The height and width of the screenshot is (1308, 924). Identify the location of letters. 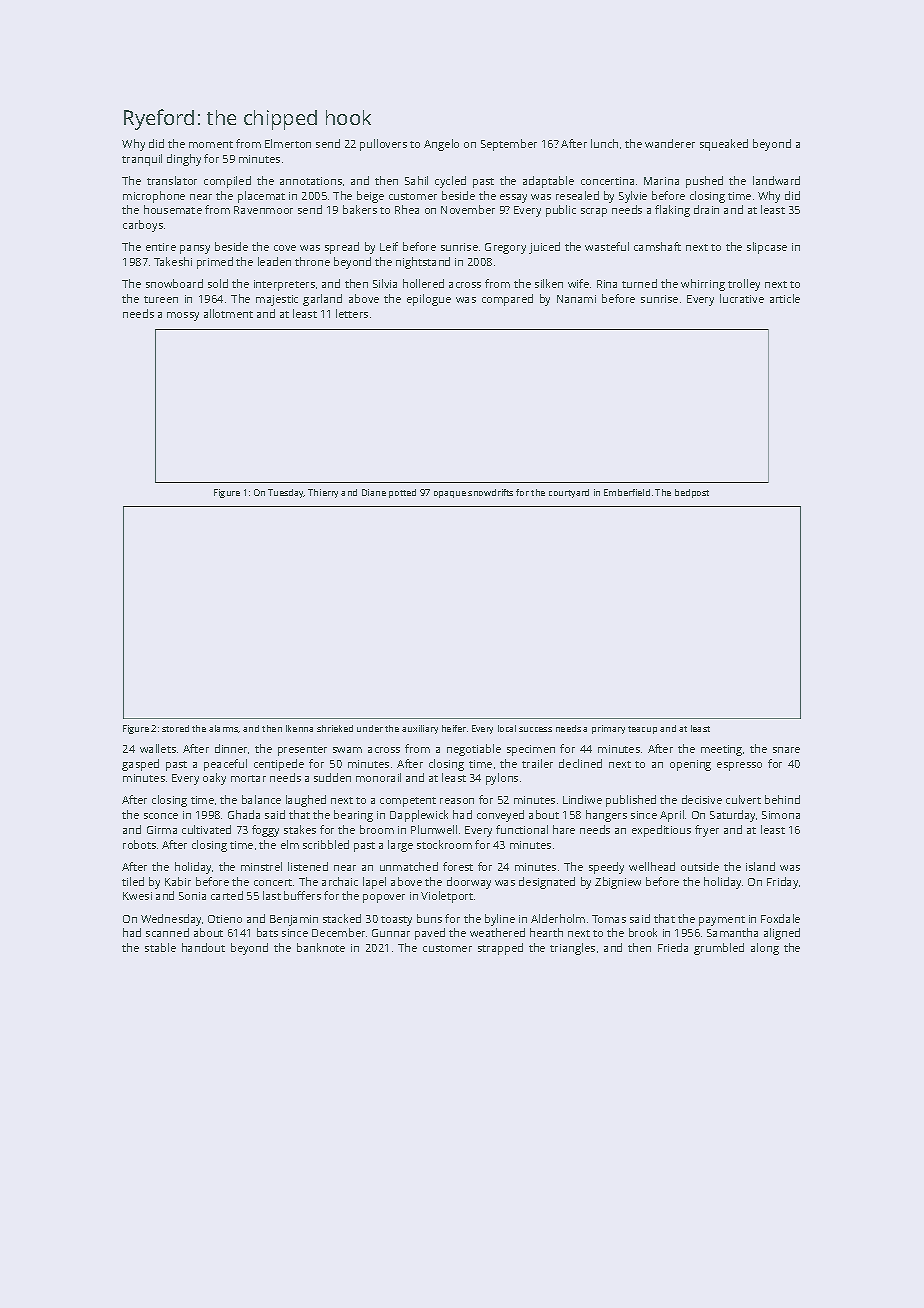
(352, 313).
